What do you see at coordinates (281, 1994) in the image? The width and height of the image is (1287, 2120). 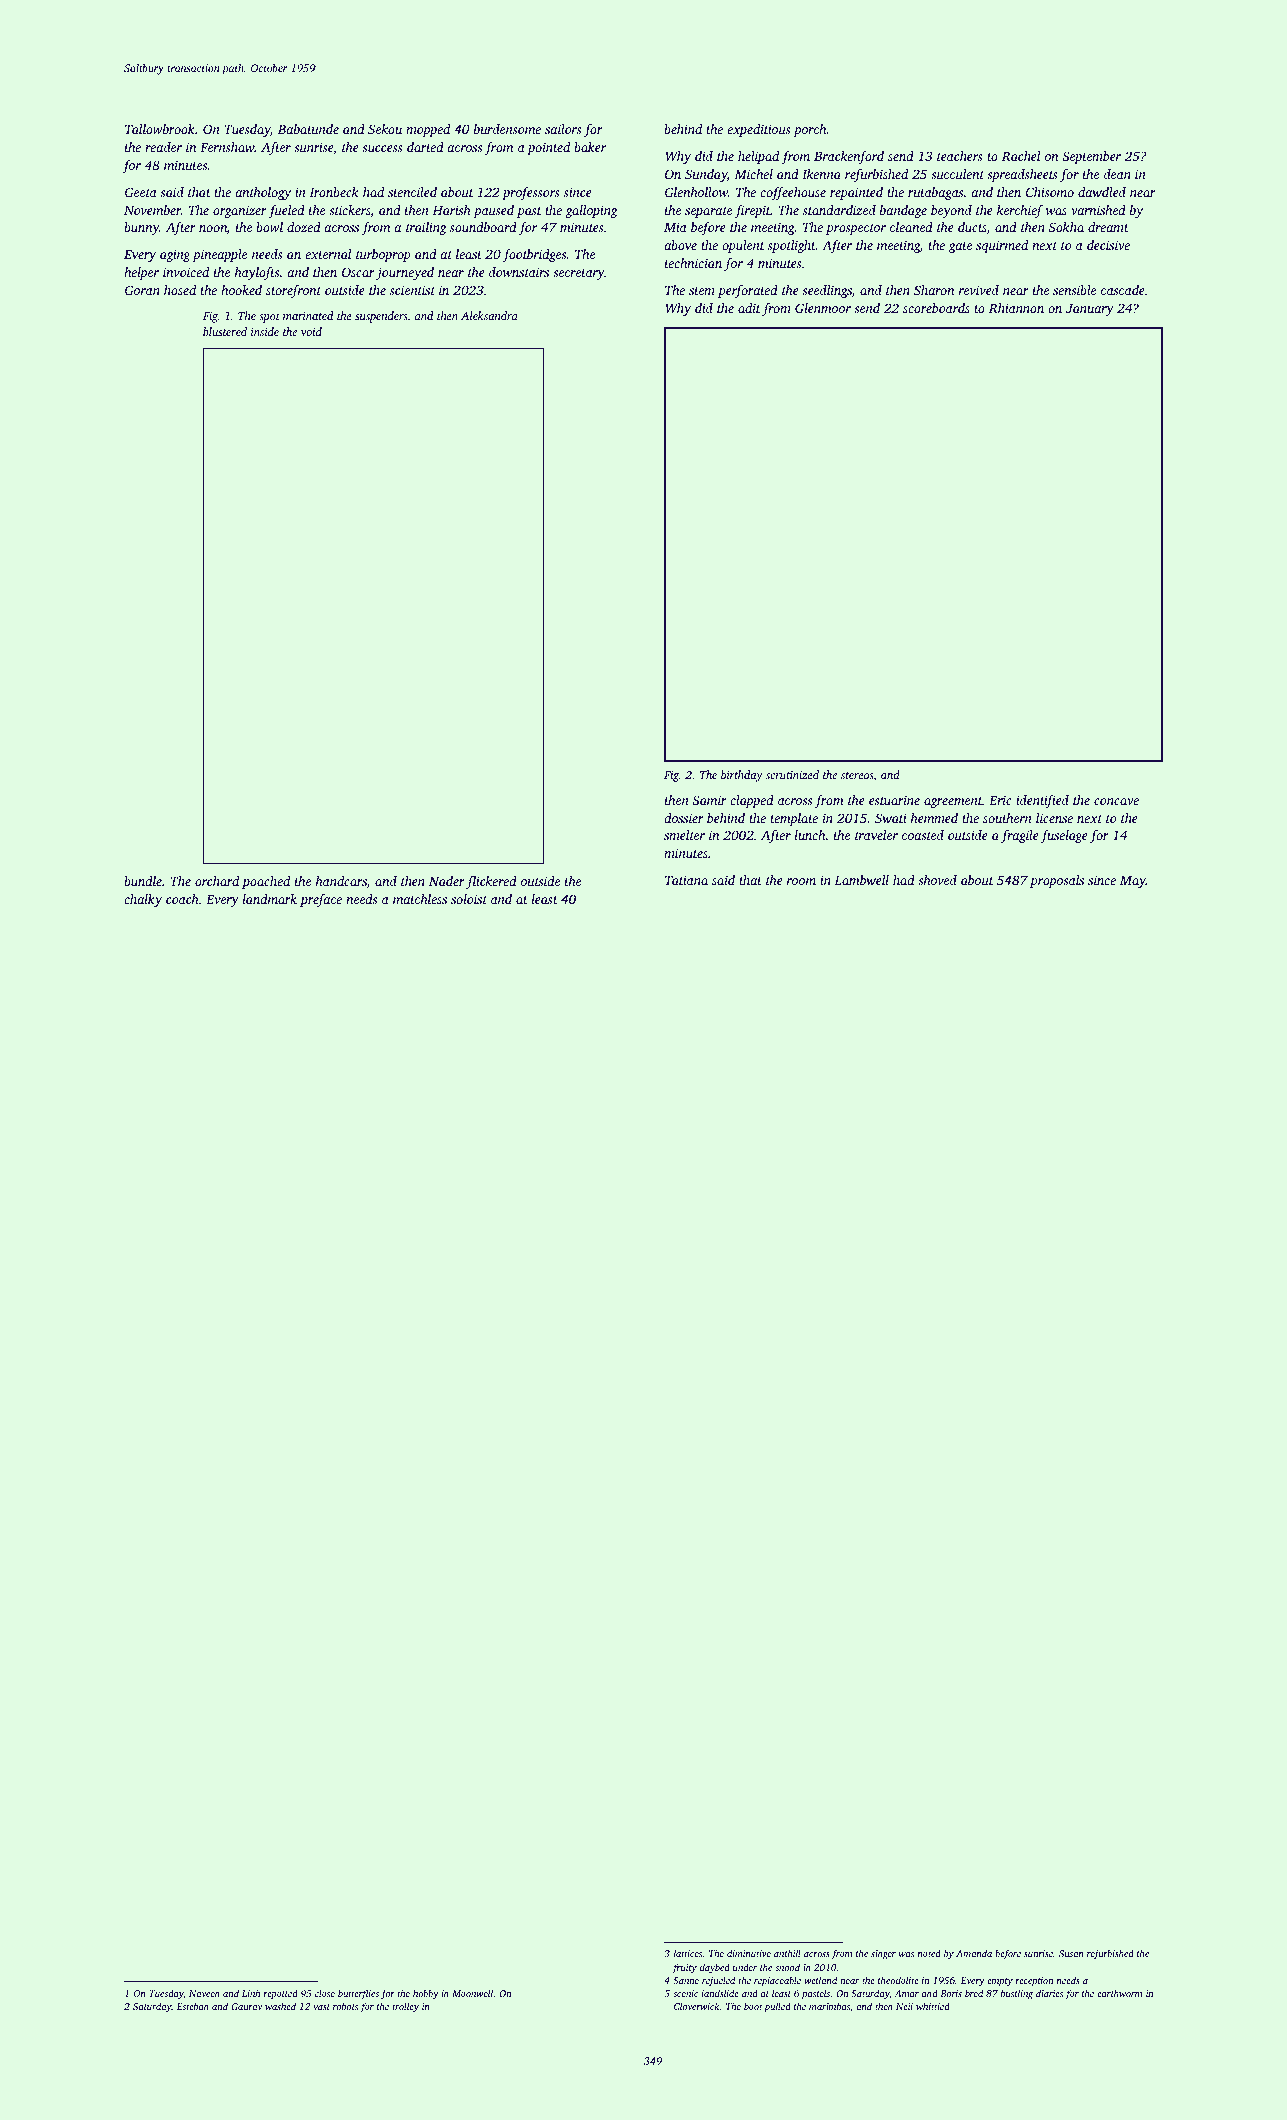 I see `repotted` at bounding box center [281, 1994].
